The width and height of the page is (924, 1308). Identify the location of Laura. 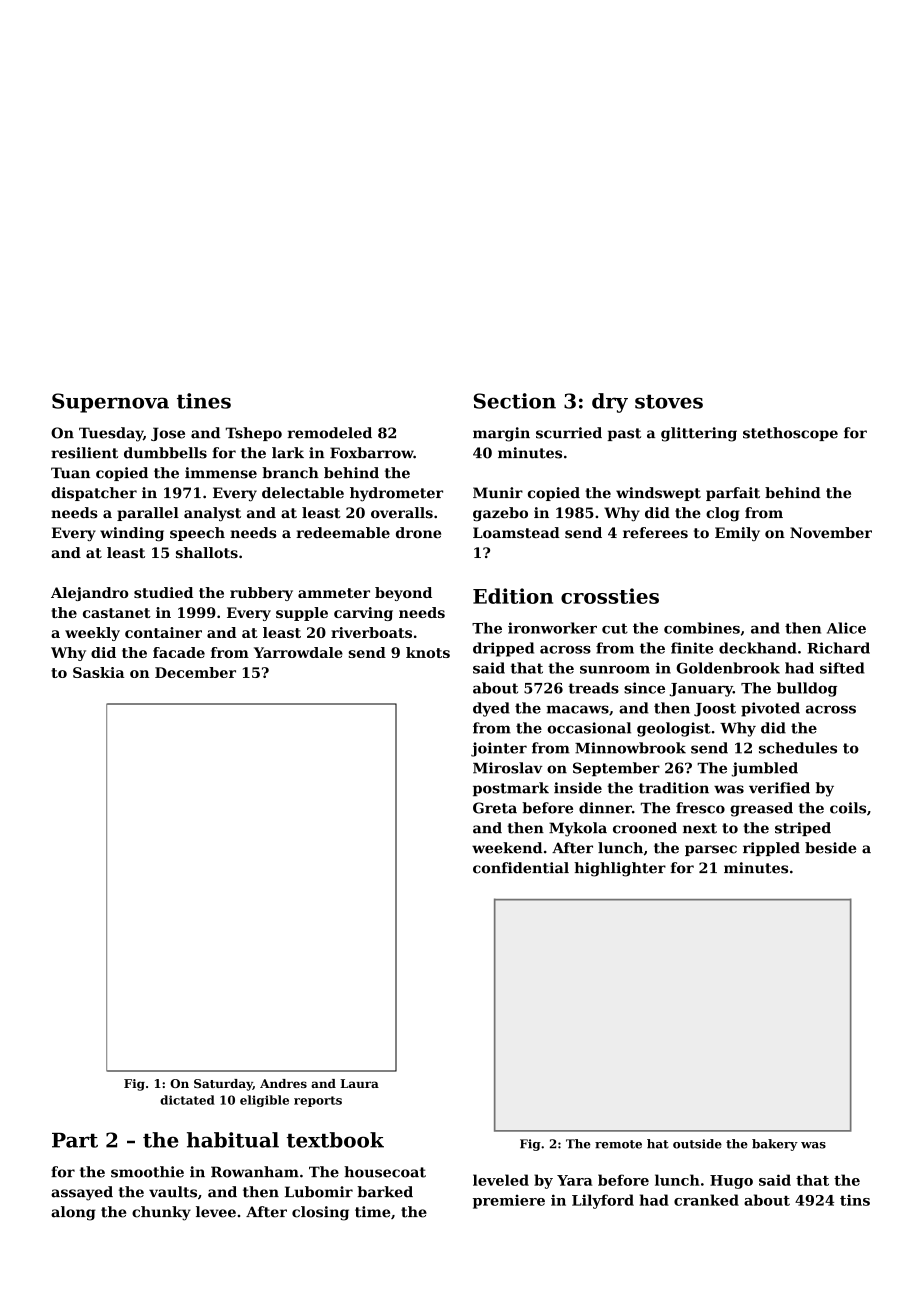
(359, 1083).
